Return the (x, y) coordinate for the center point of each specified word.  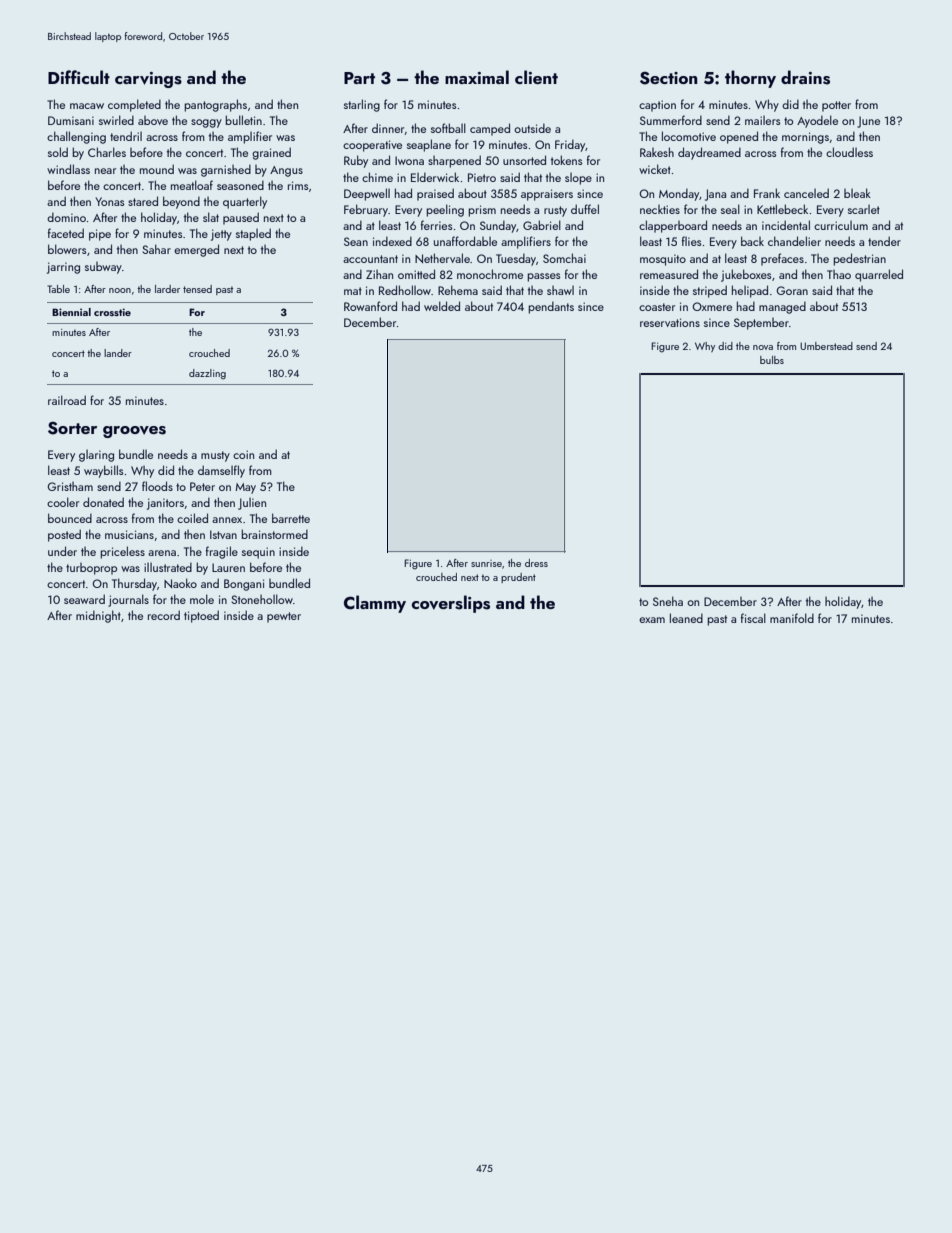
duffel (585, 209)
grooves (134, 432)
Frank (767, 193)
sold (58, 152)
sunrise (486, 563)
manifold (792, 618)
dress (536, 563)
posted (64, 535)
